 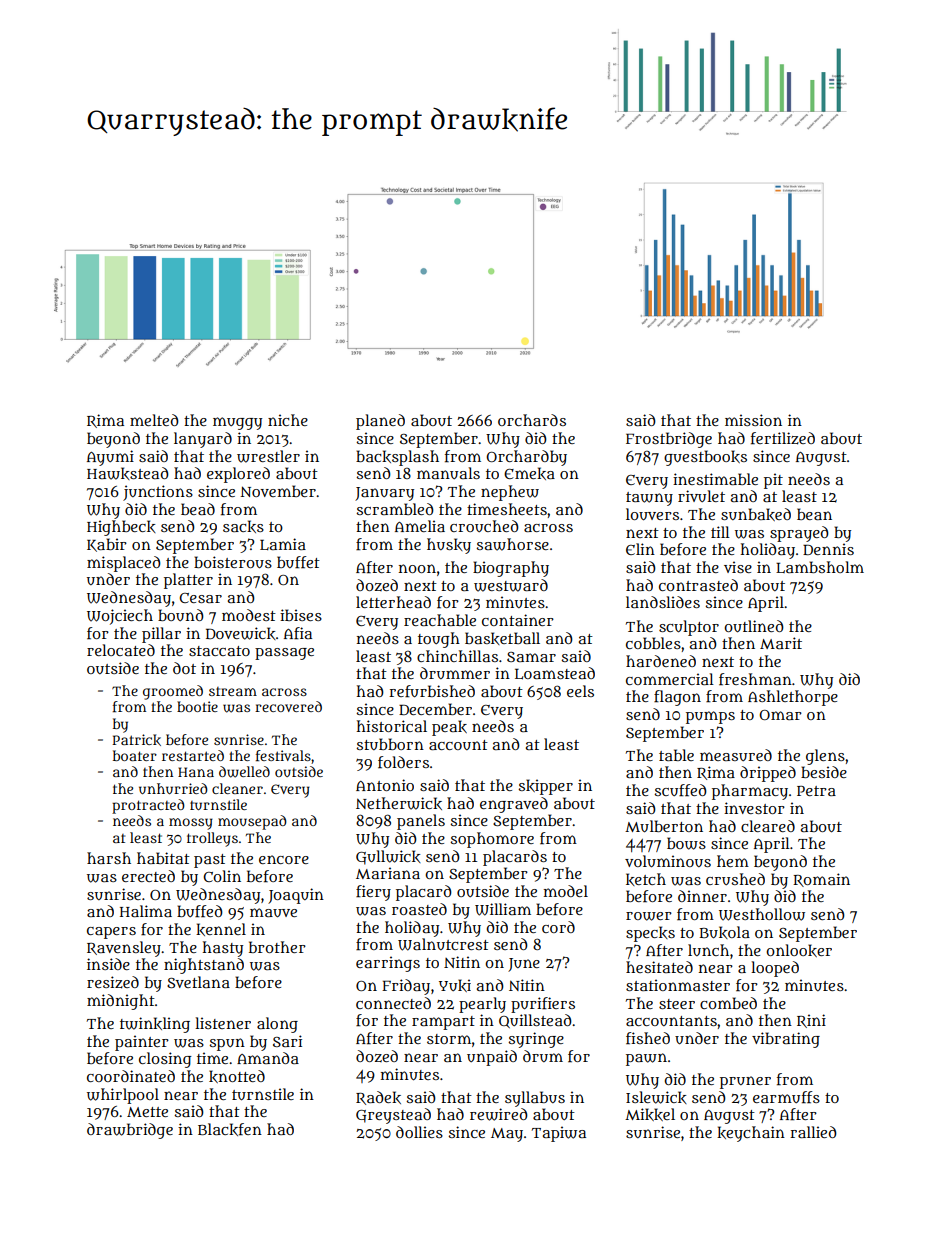 What do you see at coordinates (385, 785) in the image?
I see `Antonio` at bounding box center [385, 785].
